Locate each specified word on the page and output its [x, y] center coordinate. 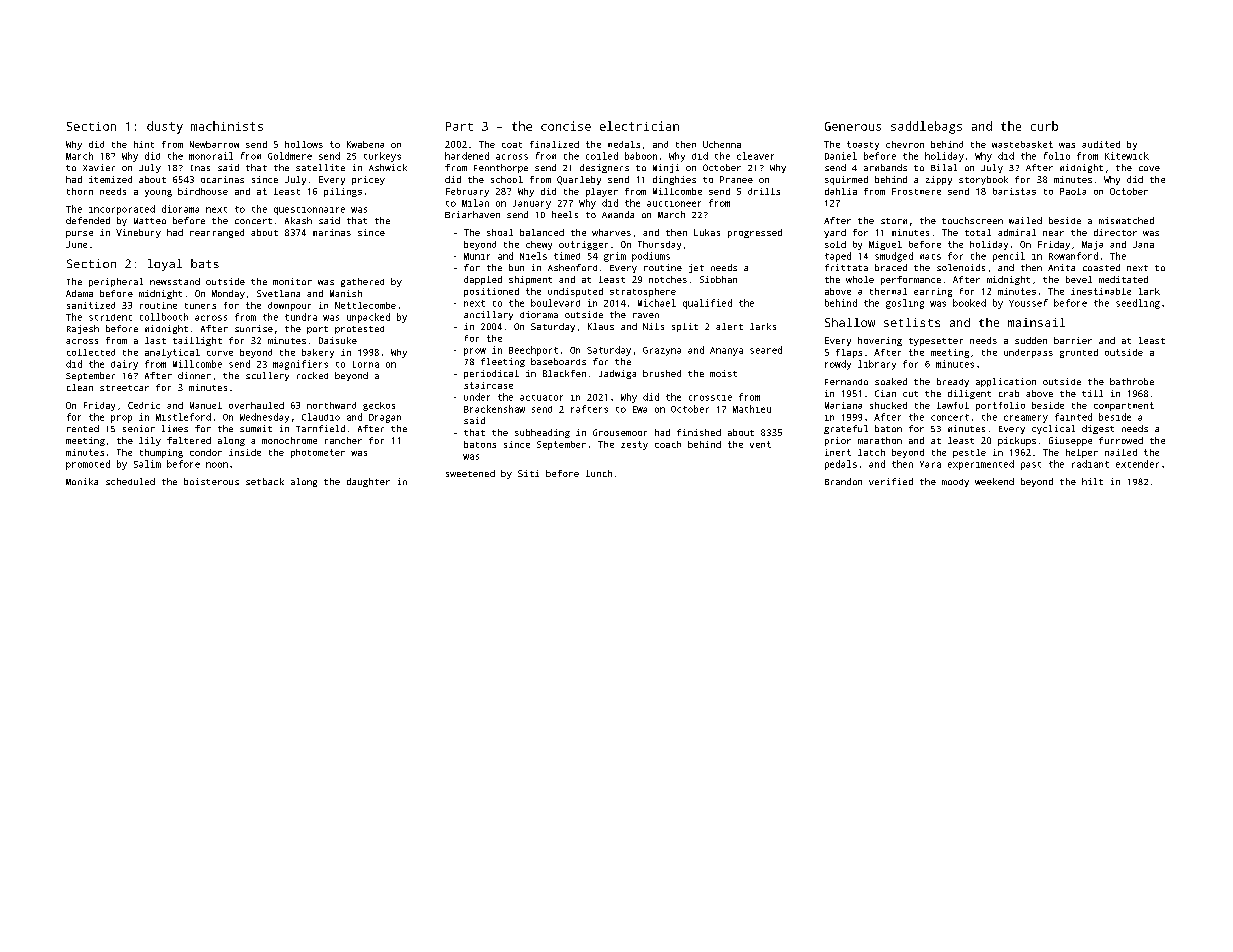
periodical [491, 374]
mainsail [1036, 322]
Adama [79, 293]
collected [91, 352]
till [1092, 393]
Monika [82, 481]
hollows [304, 144]
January [532, 204]
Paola [1073, 191]
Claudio [321, 417]
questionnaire [309, 211]
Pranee [736, 179]
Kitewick [1127, 156]
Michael [657, 303]
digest [1098, 429]
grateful [846, 429]
